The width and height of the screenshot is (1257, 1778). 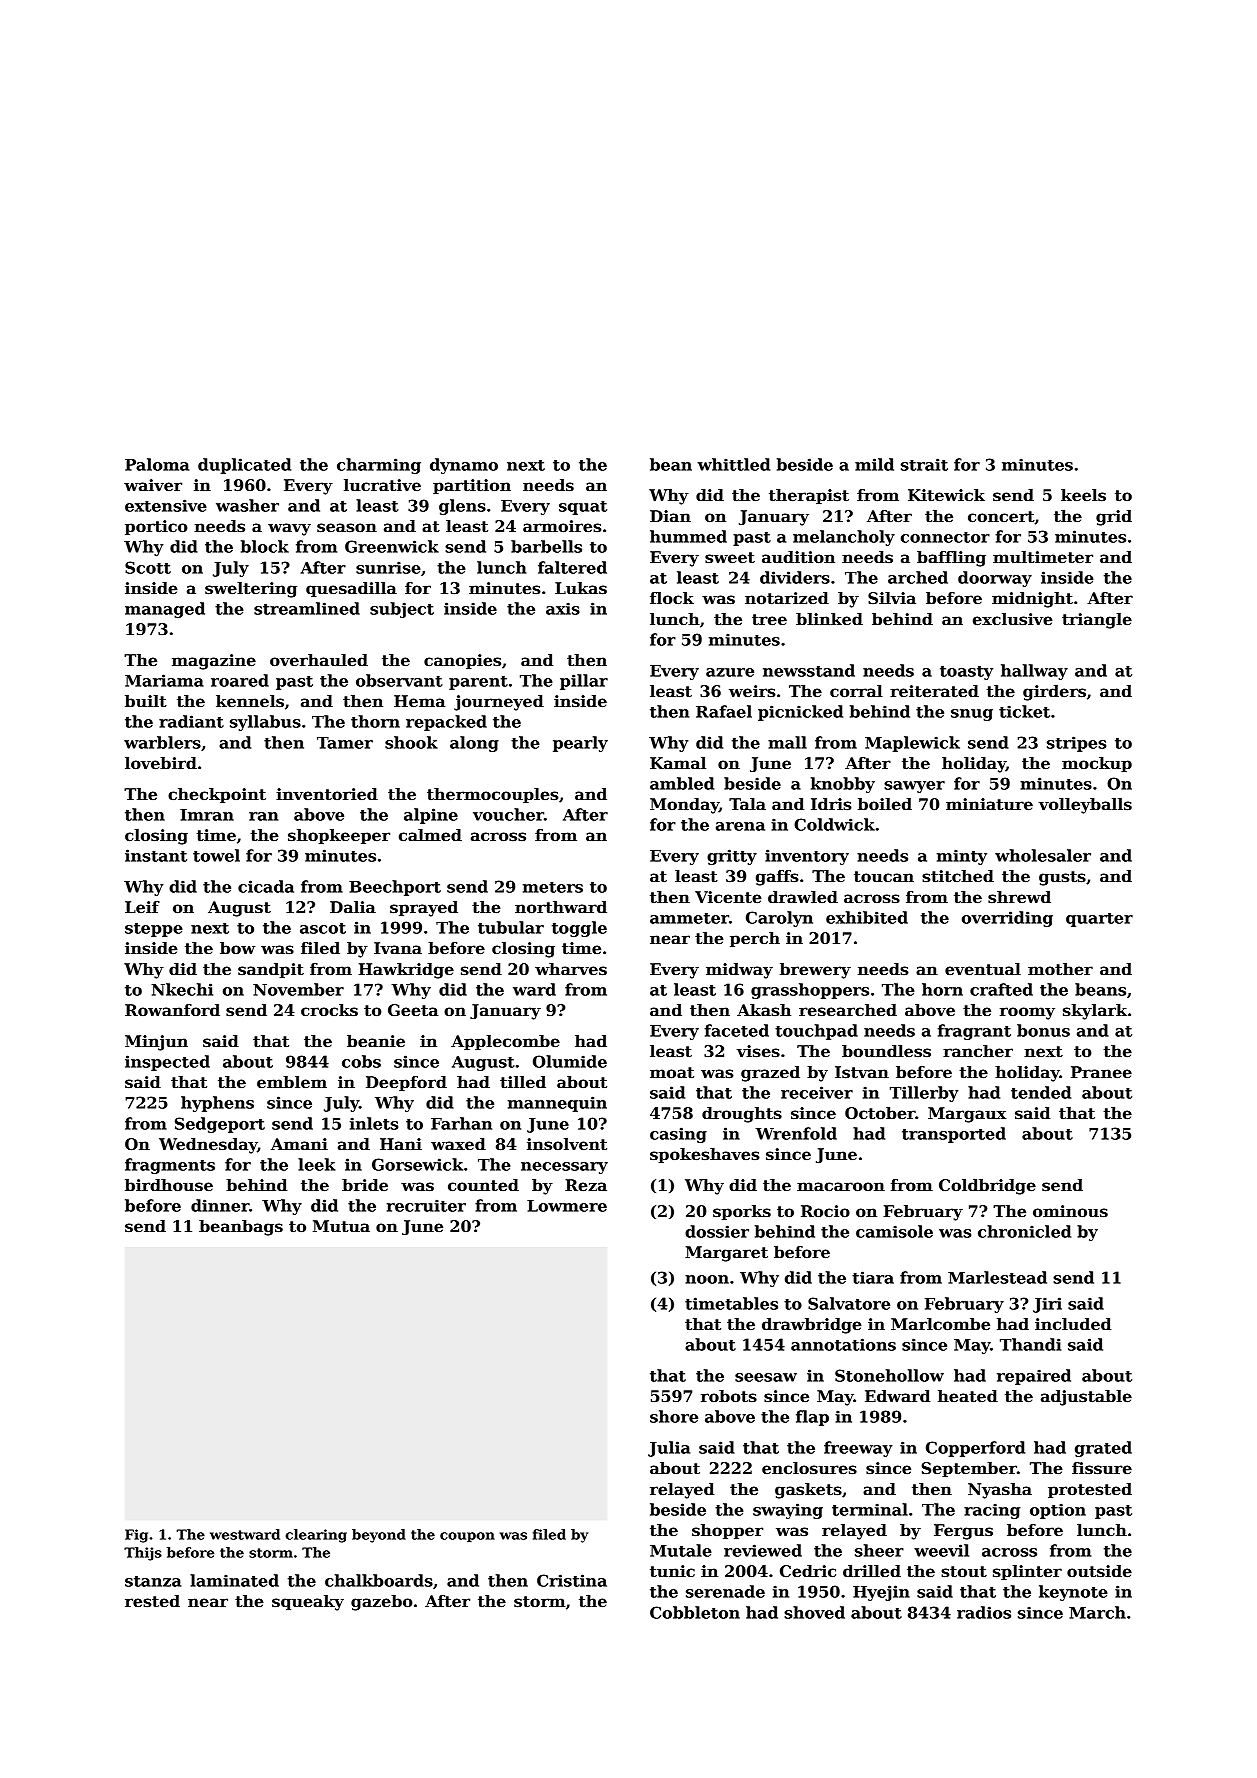 I want to click on squeaky, so click(x=308, y=1603).
